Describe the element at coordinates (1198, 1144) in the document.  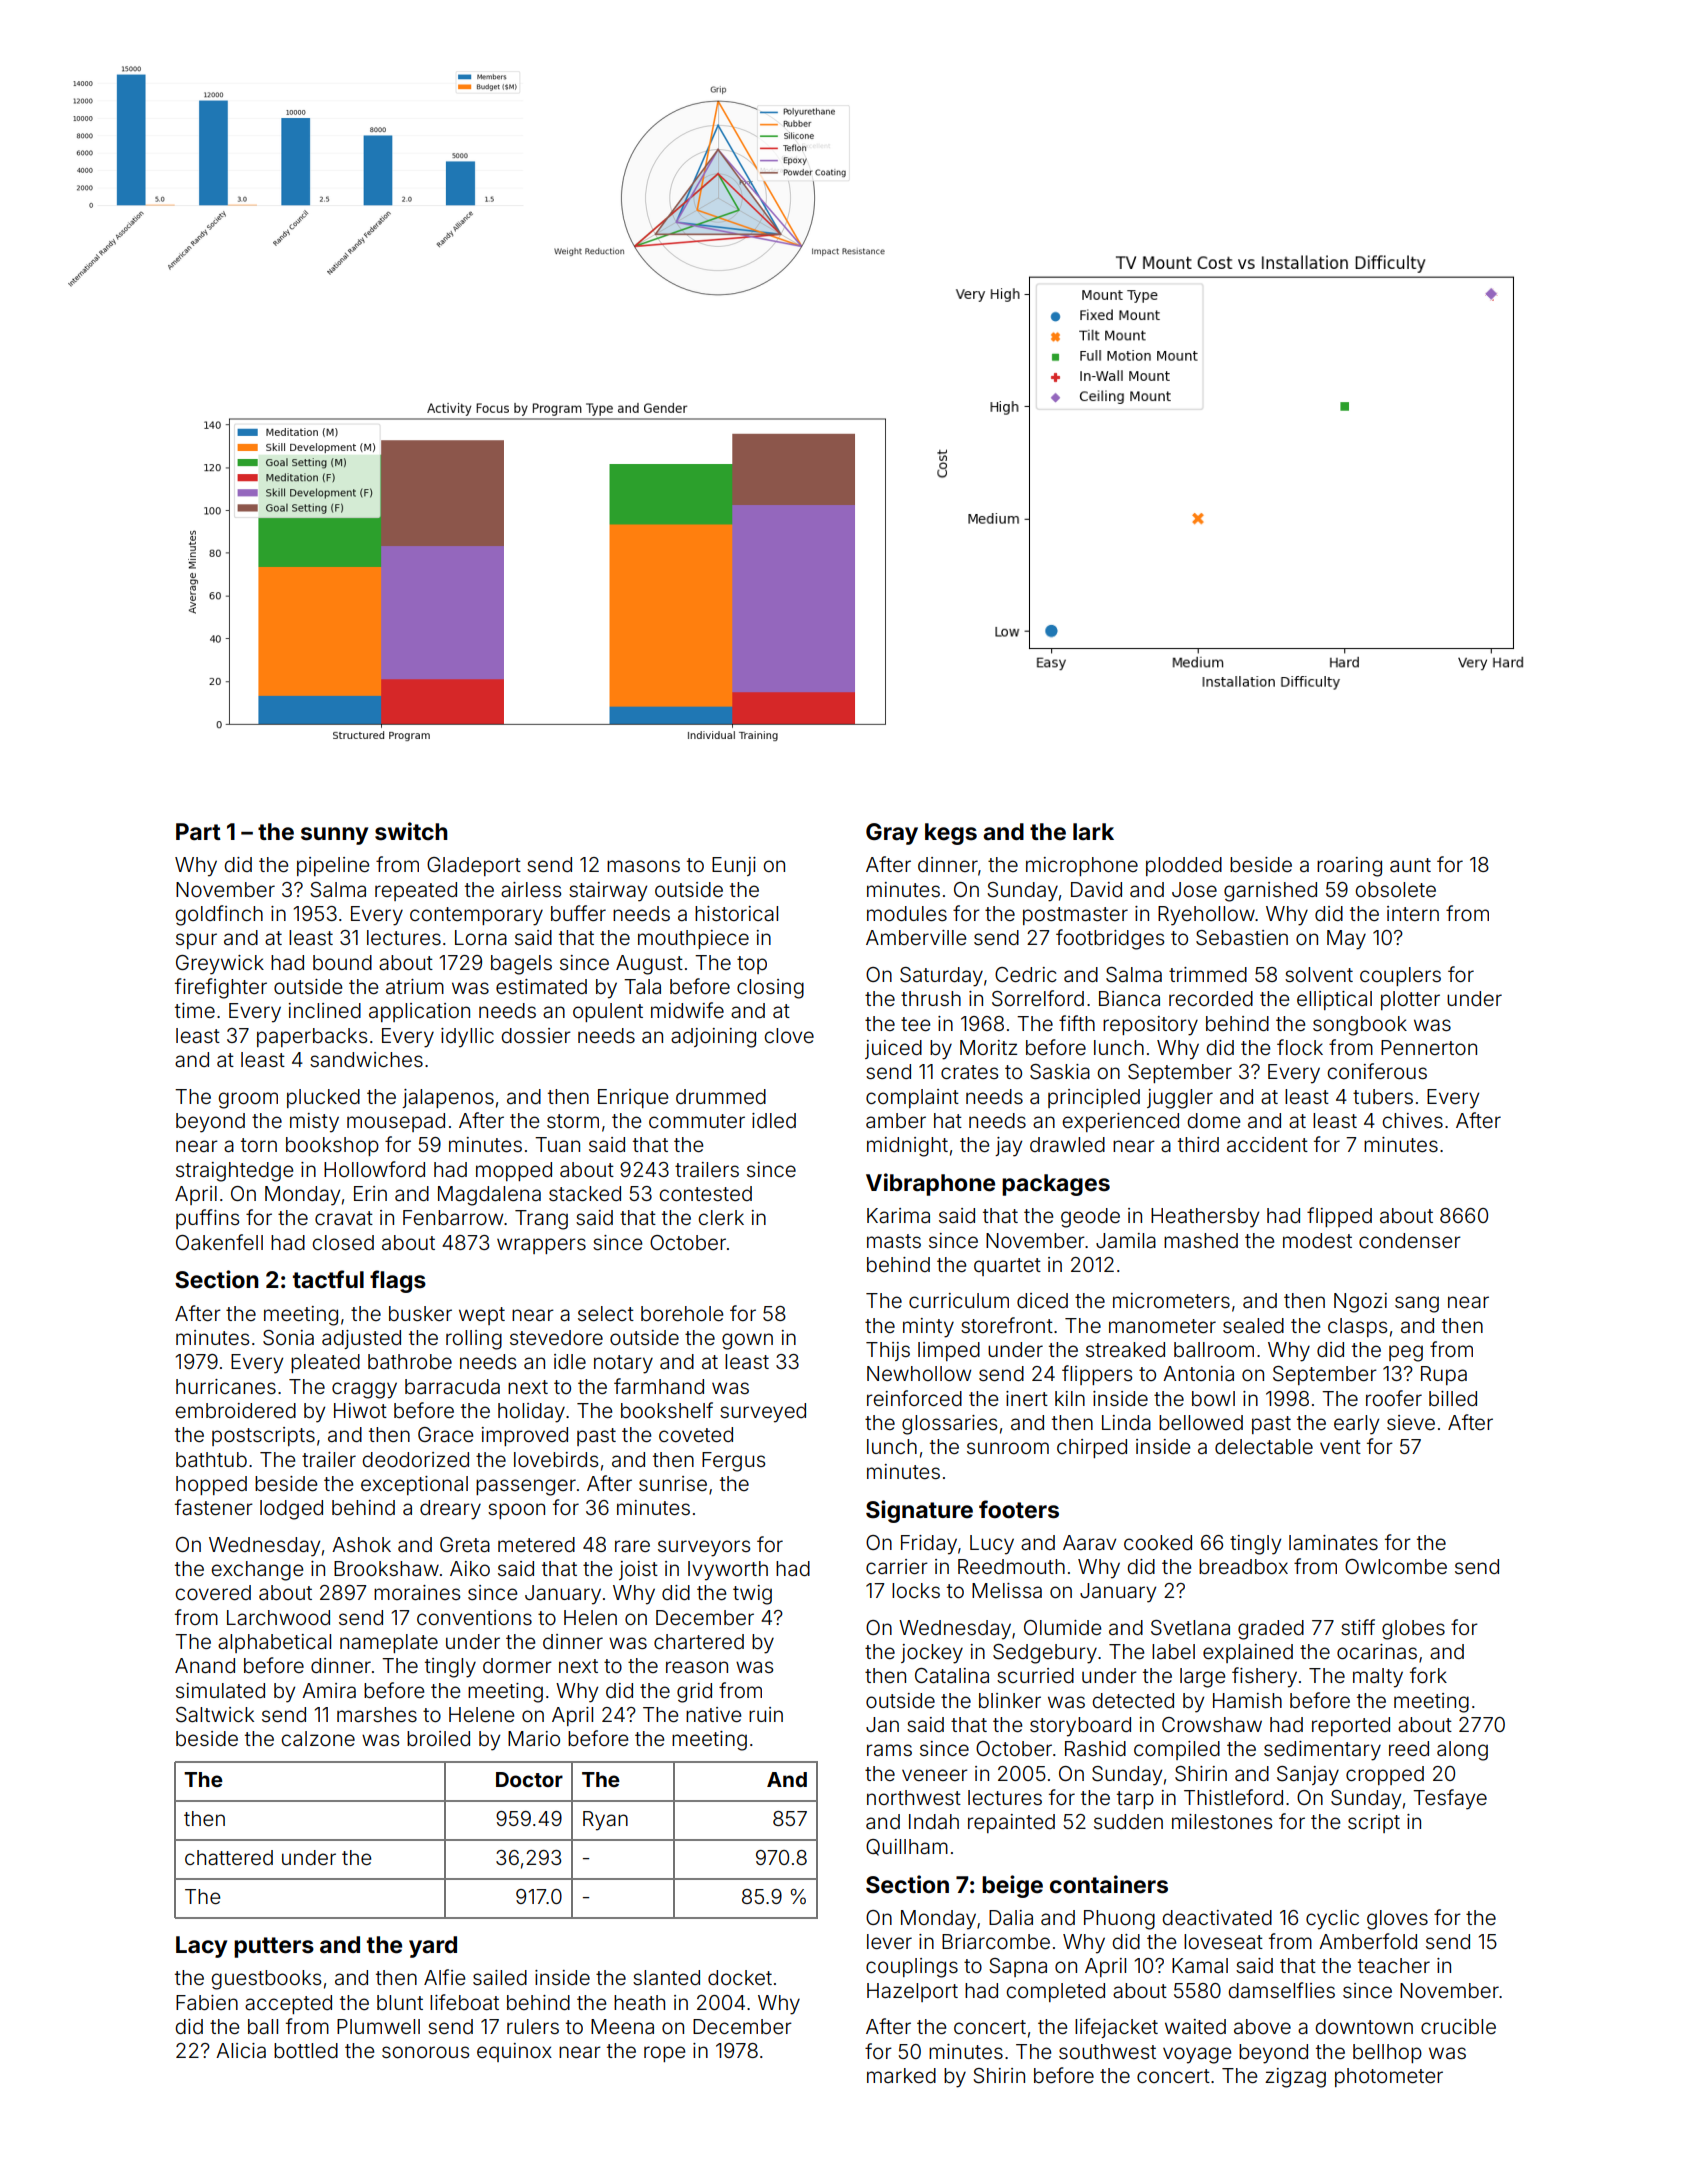
I see `third` at that location.
